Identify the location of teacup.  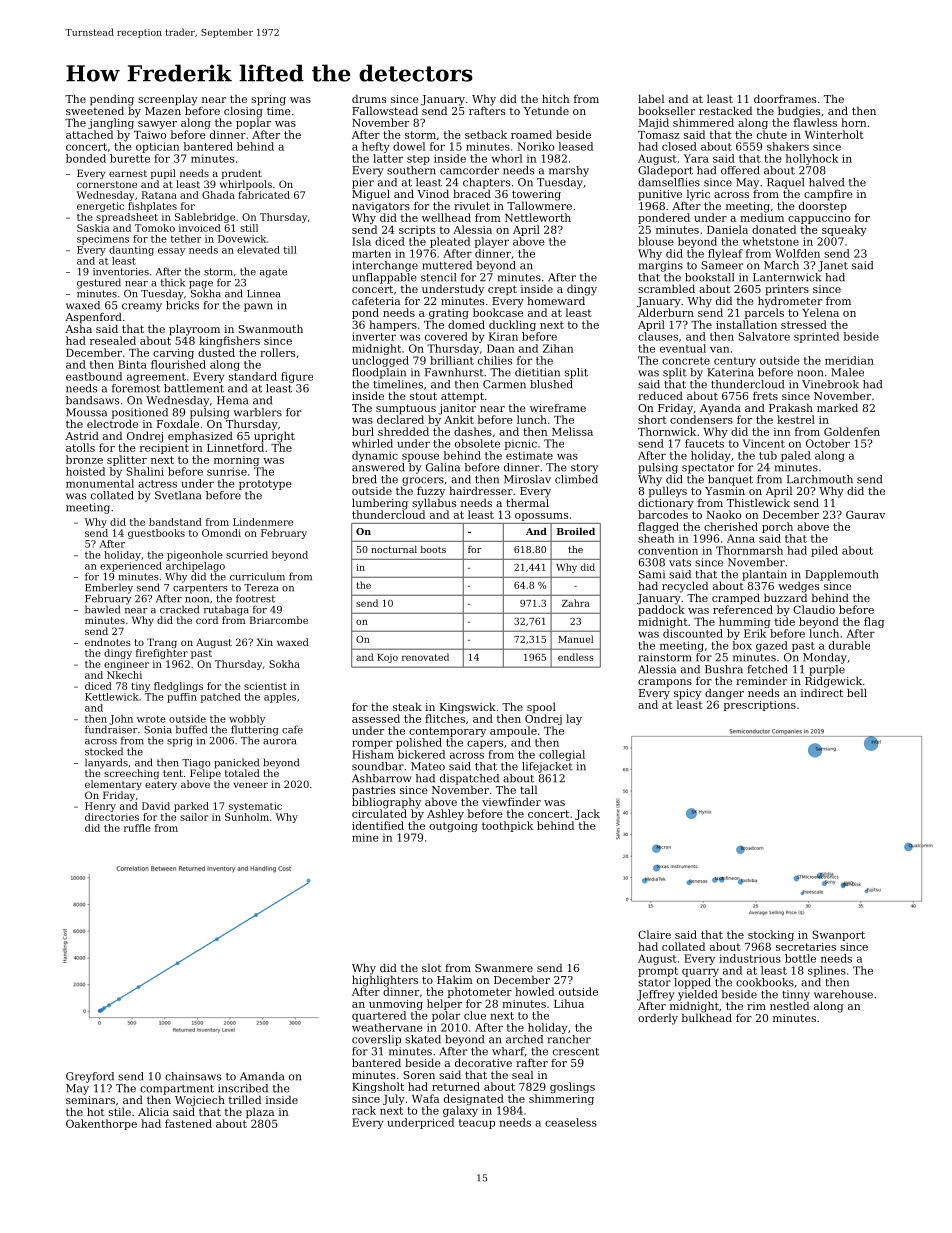
(477, 1124).
